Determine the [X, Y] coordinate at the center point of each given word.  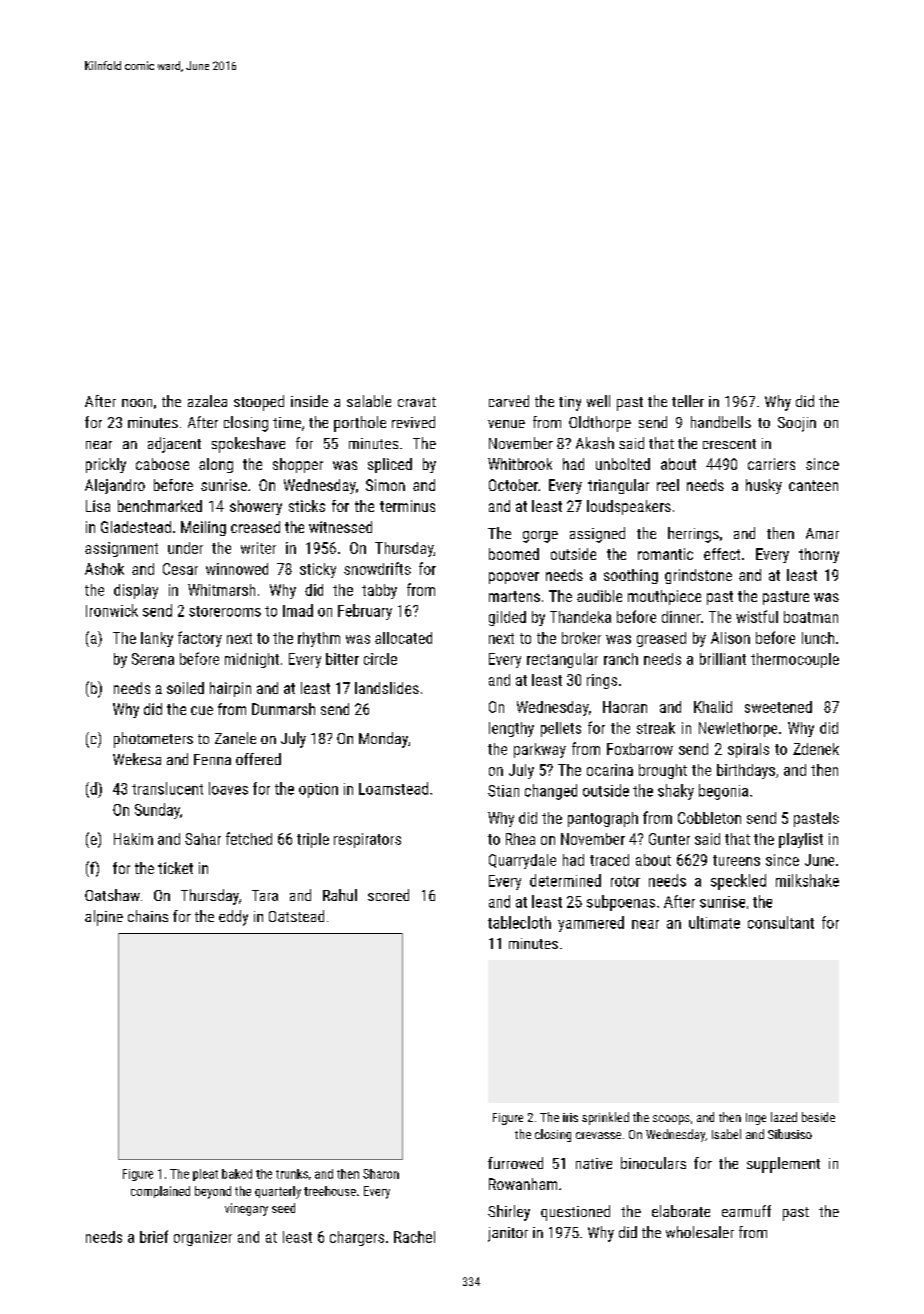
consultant [781, 922]
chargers [357, 1238]
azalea [207, 401]
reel [668, 485]
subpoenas [621, 903]
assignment [121, 549]
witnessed [340, 527]
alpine [104, 918]
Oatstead [296, 916]
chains [148, 916]
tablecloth [519, 922]
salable [369, 401]
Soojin [797, 424]
